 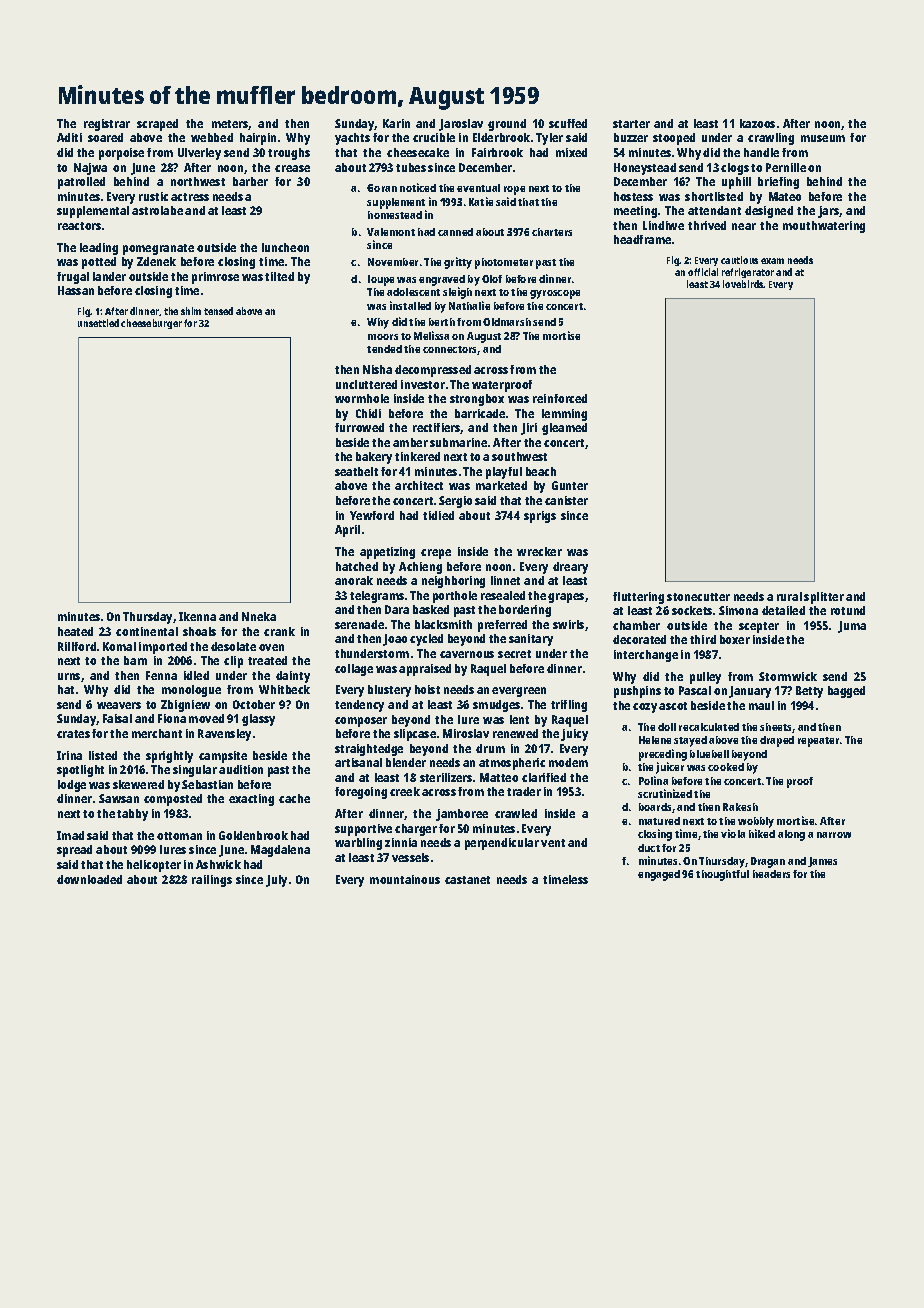 What do you see at coordinates (852, 627) in the screenshot?
I see `Juma` at bounding box center [852, 627].
